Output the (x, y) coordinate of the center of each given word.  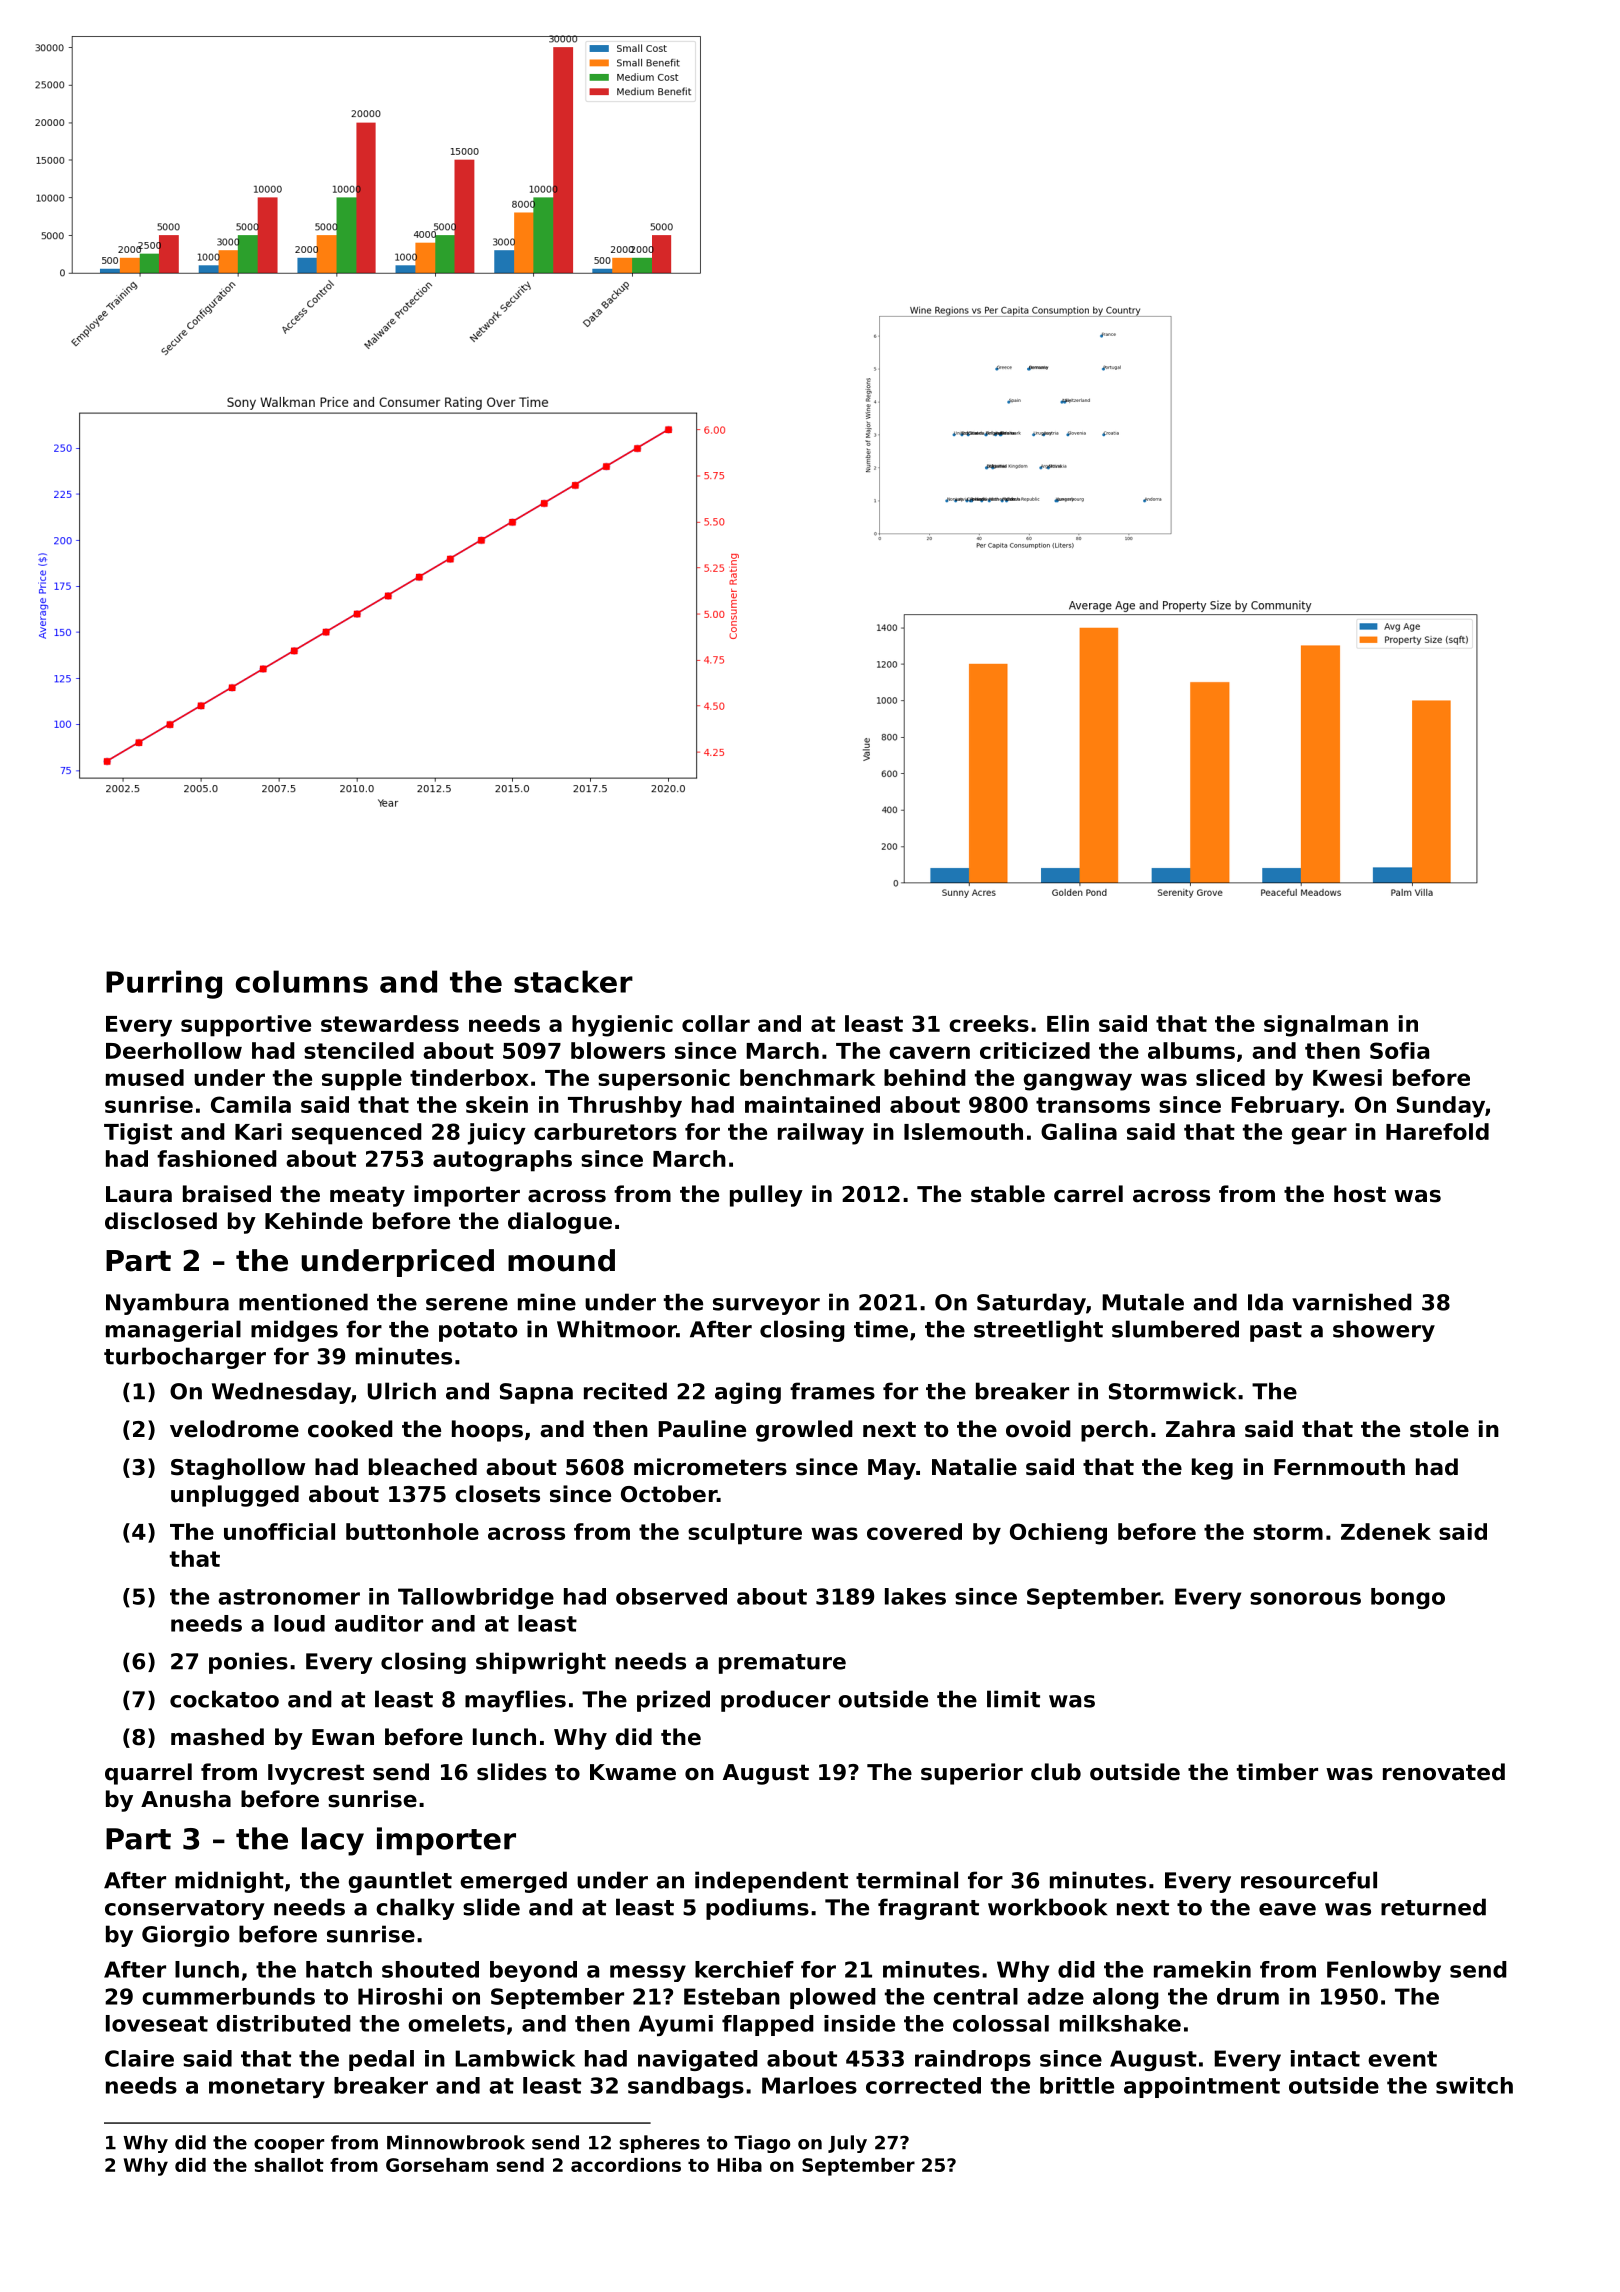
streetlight (1038, 1331)
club (1056, 1772)
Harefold (1437, 1131)
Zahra (1200, 1429)
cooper (289, 2146)
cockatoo (224, 1699)
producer (775, 1701)
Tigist (138, 1134)
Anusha (186, 1799)
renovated (1444, 1772)
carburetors (605, 1131)
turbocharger (185, 1358)
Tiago (762, 2144)
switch (1474, 2085)
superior (972, 1774)
